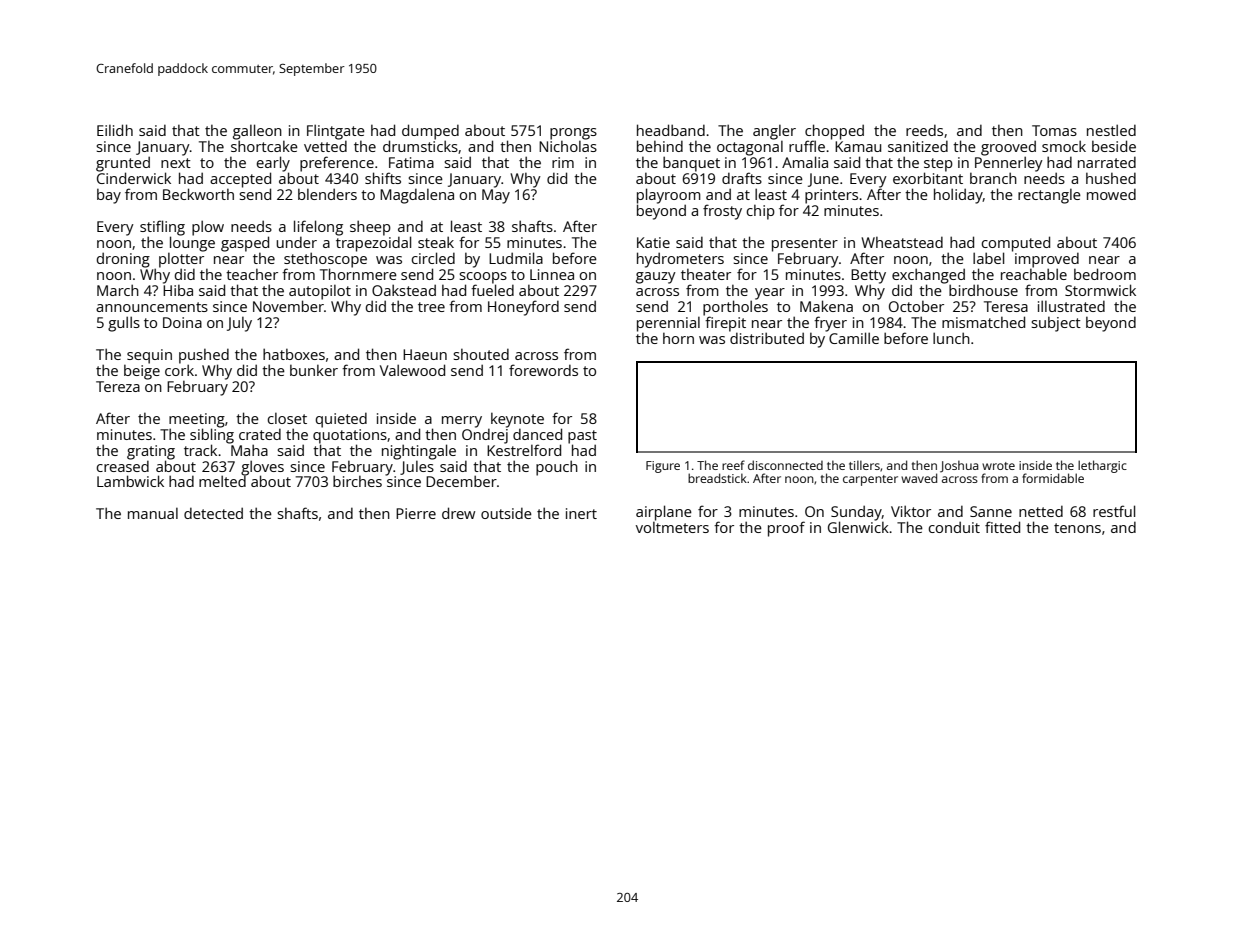 This image has height=952, width=1233. I want to click on subject, so click(1056, 324).
